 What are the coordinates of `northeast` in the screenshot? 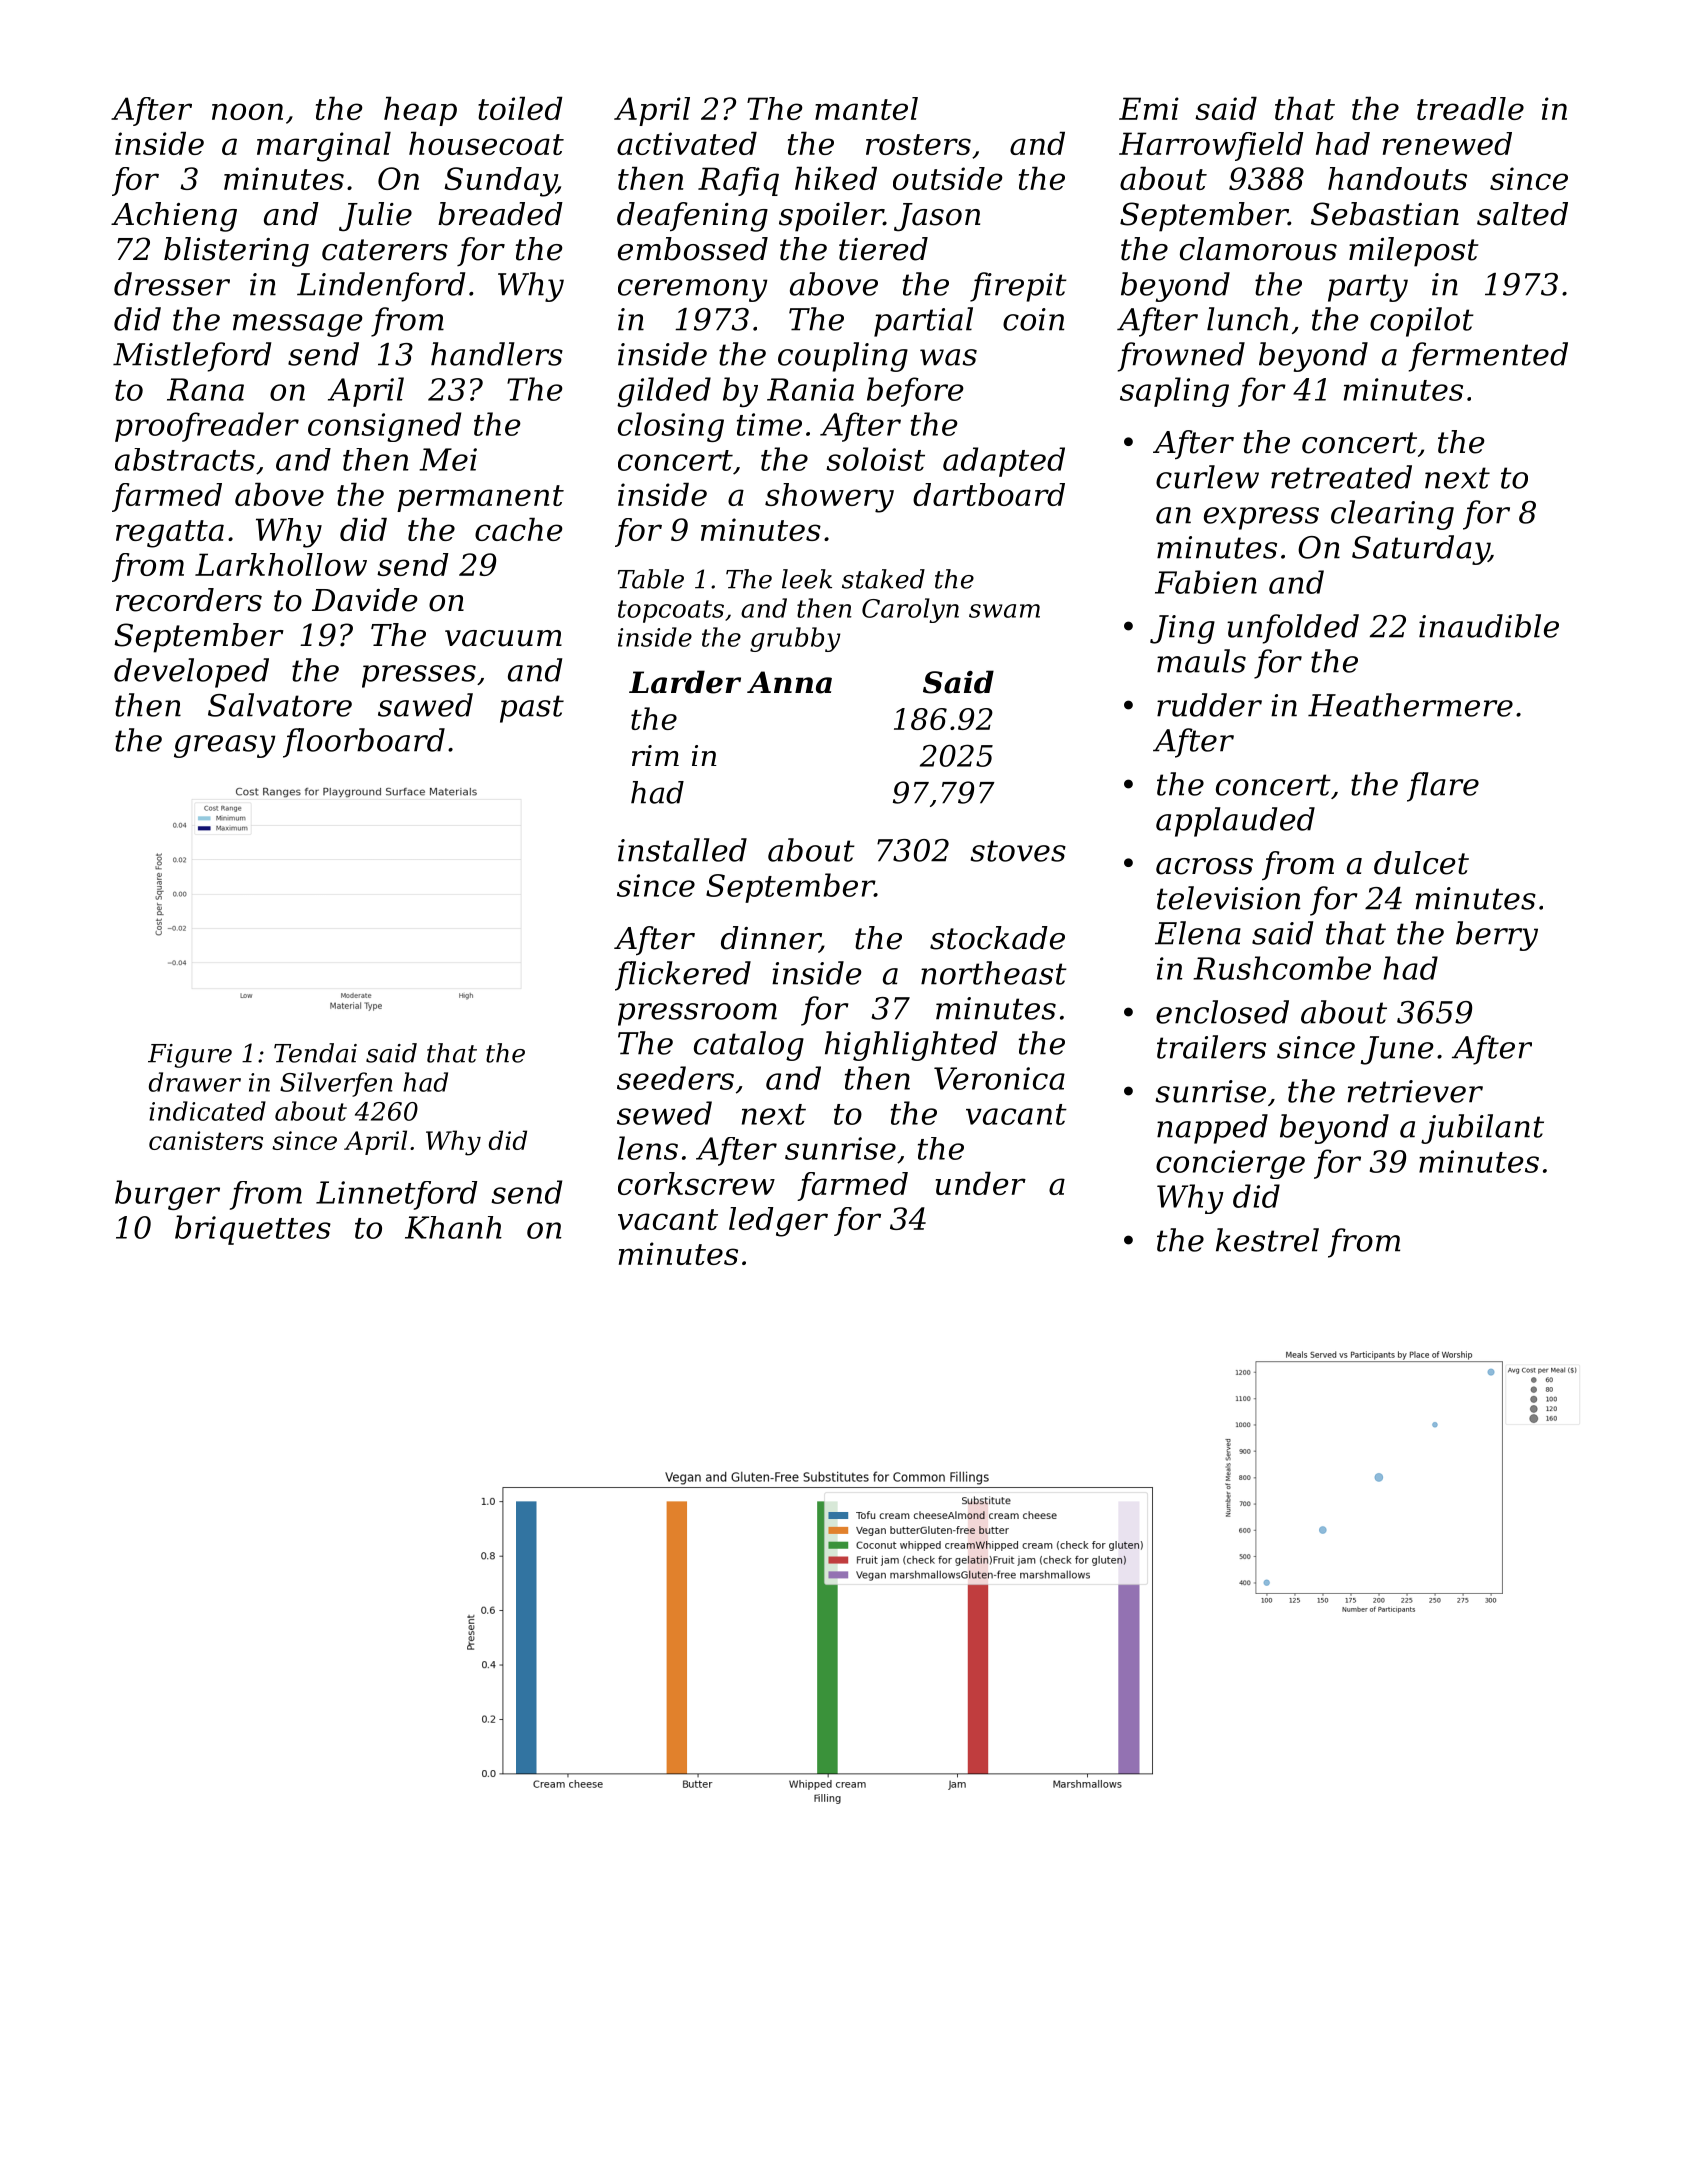 It's located at (994, 973).
